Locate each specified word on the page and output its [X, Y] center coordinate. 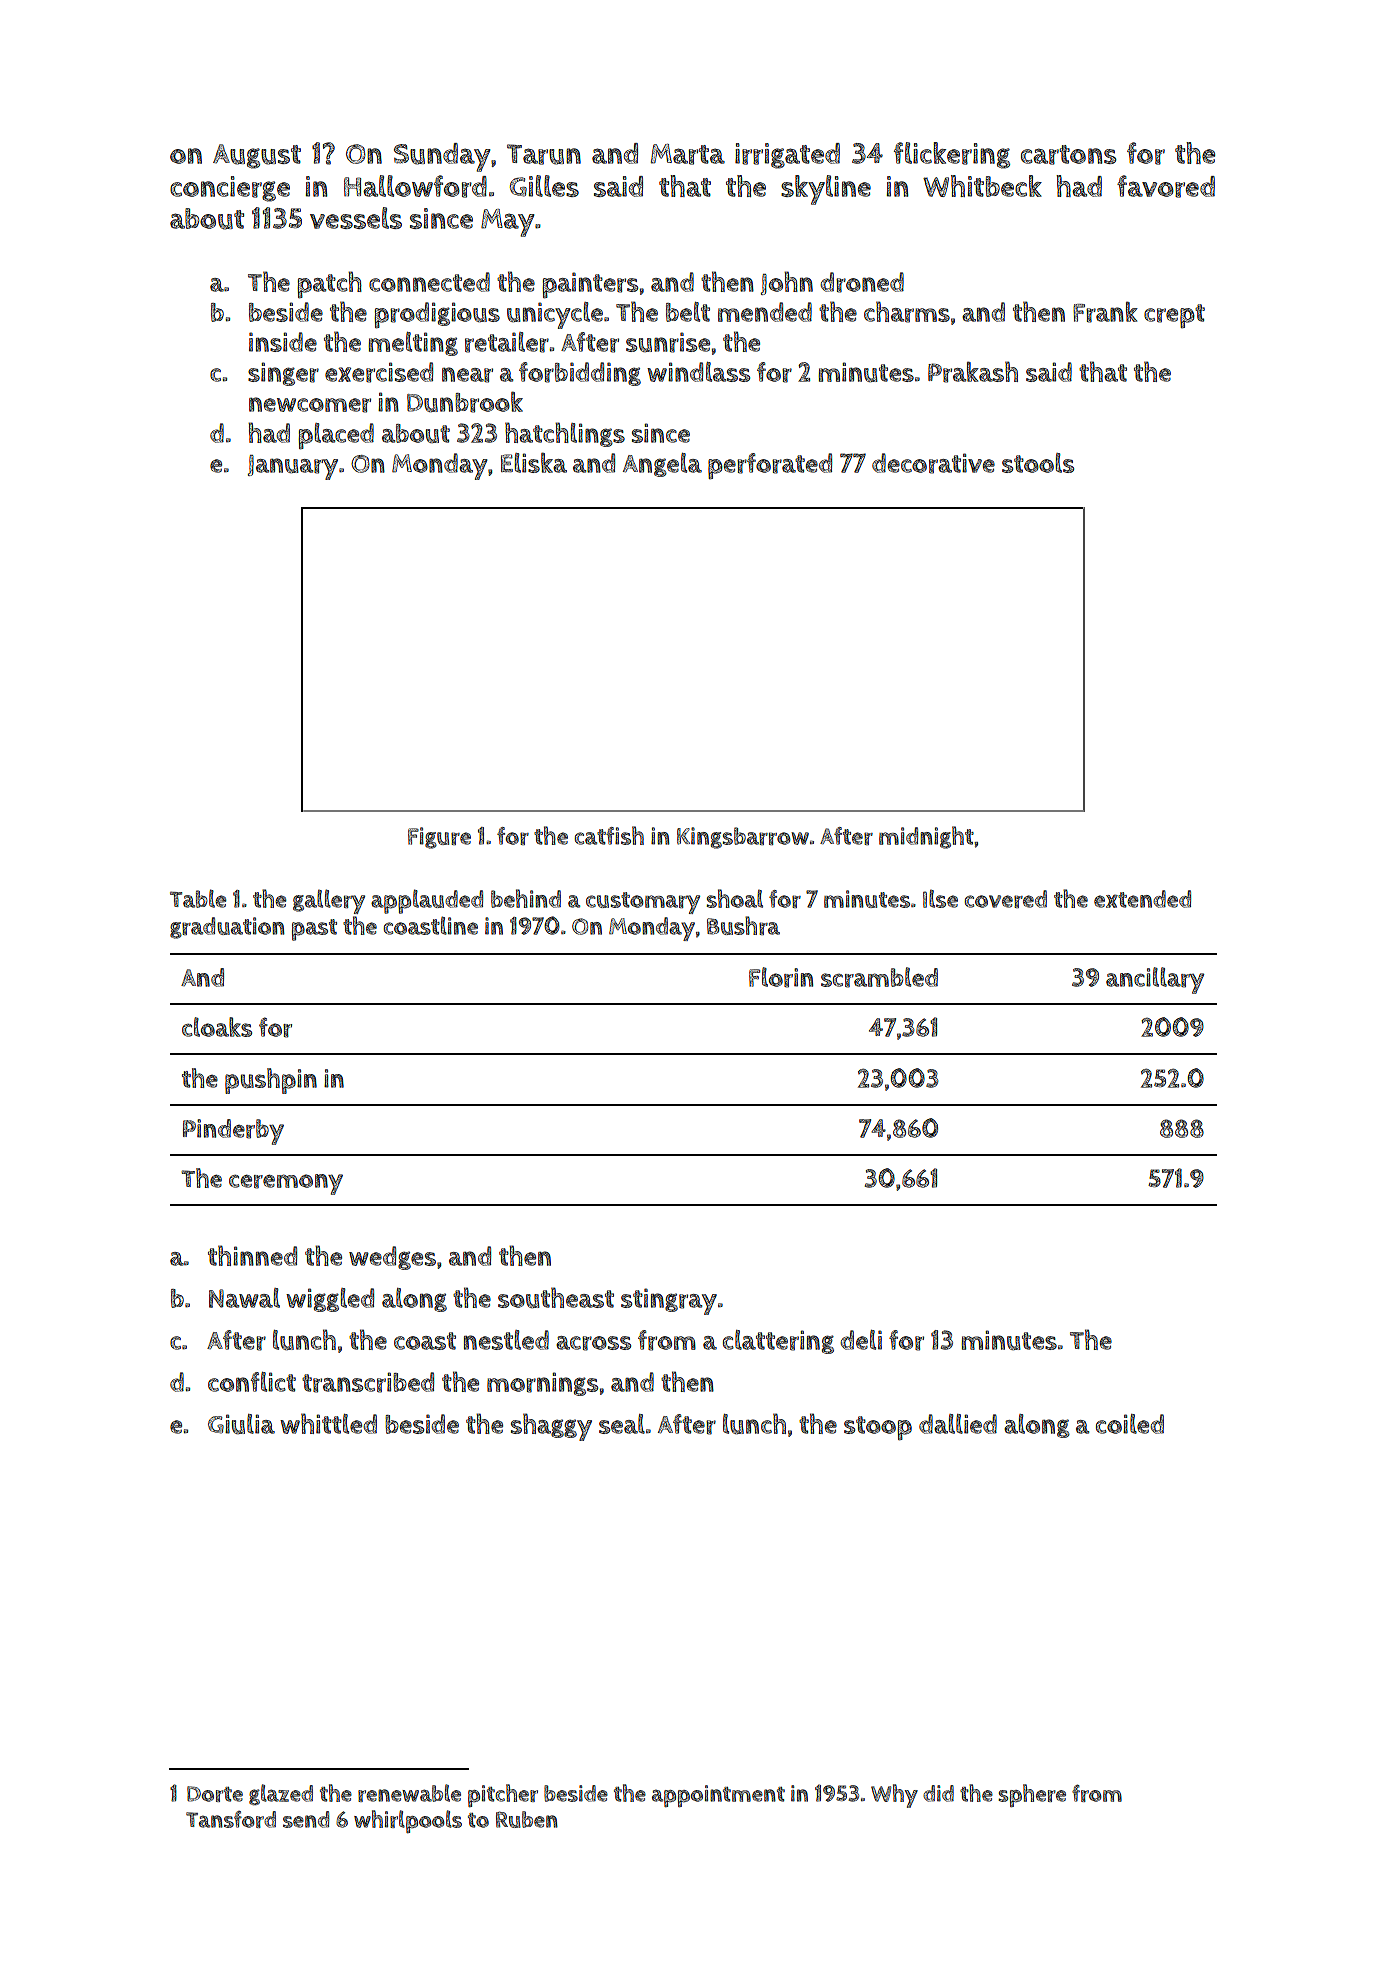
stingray [669, 1301]
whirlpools [408, 1821]
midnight [926, 837]
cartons [1069, 155]
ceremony [286, 1184]
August [257, 156]
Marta [688, 154]
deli [861, 1340]
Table [198, 898]
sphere [1032, 1795]
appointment [718, 1796]
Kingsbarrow [743, 838]
